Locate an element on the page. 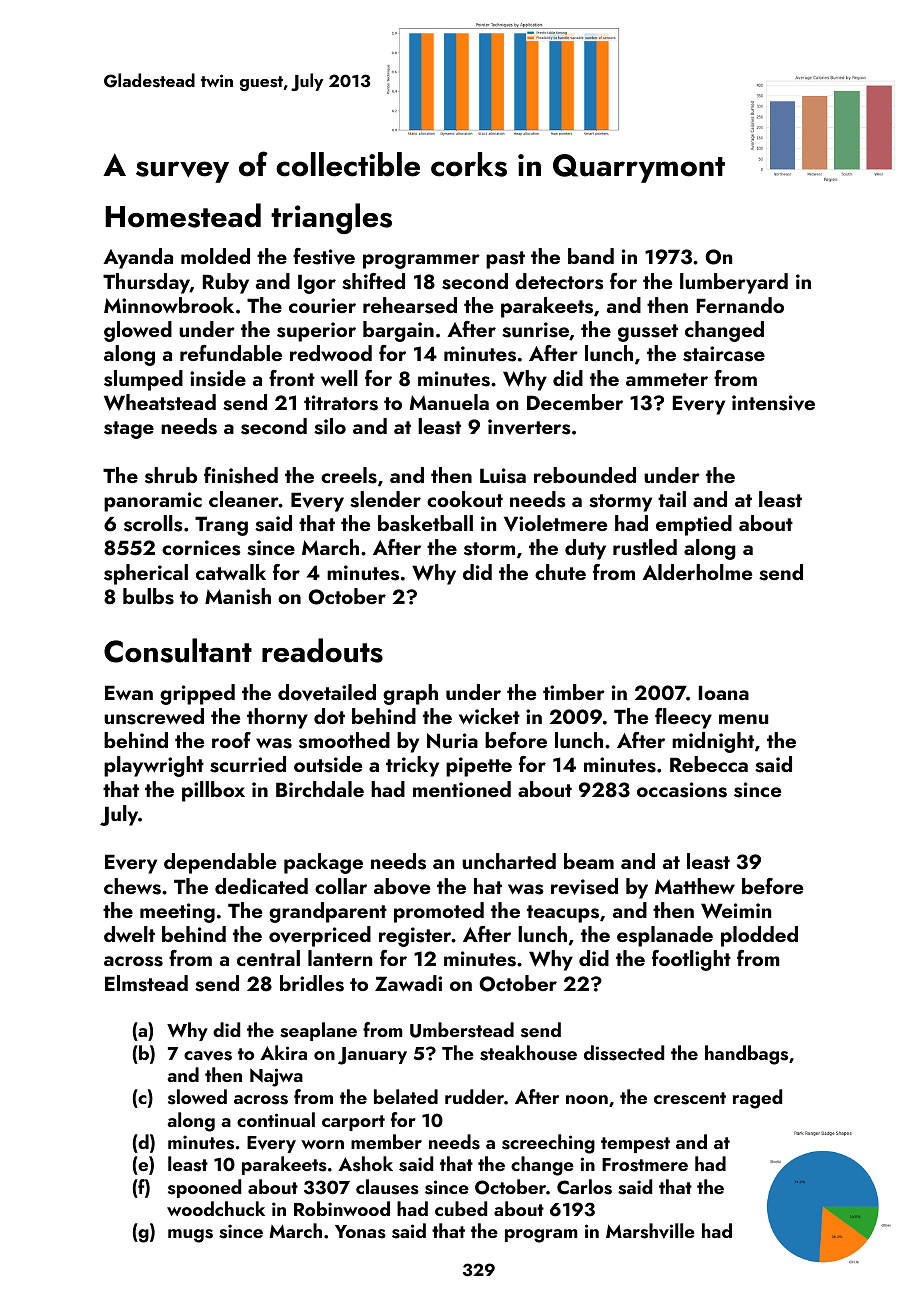  dedicated is located at coordinates (261, 886).
